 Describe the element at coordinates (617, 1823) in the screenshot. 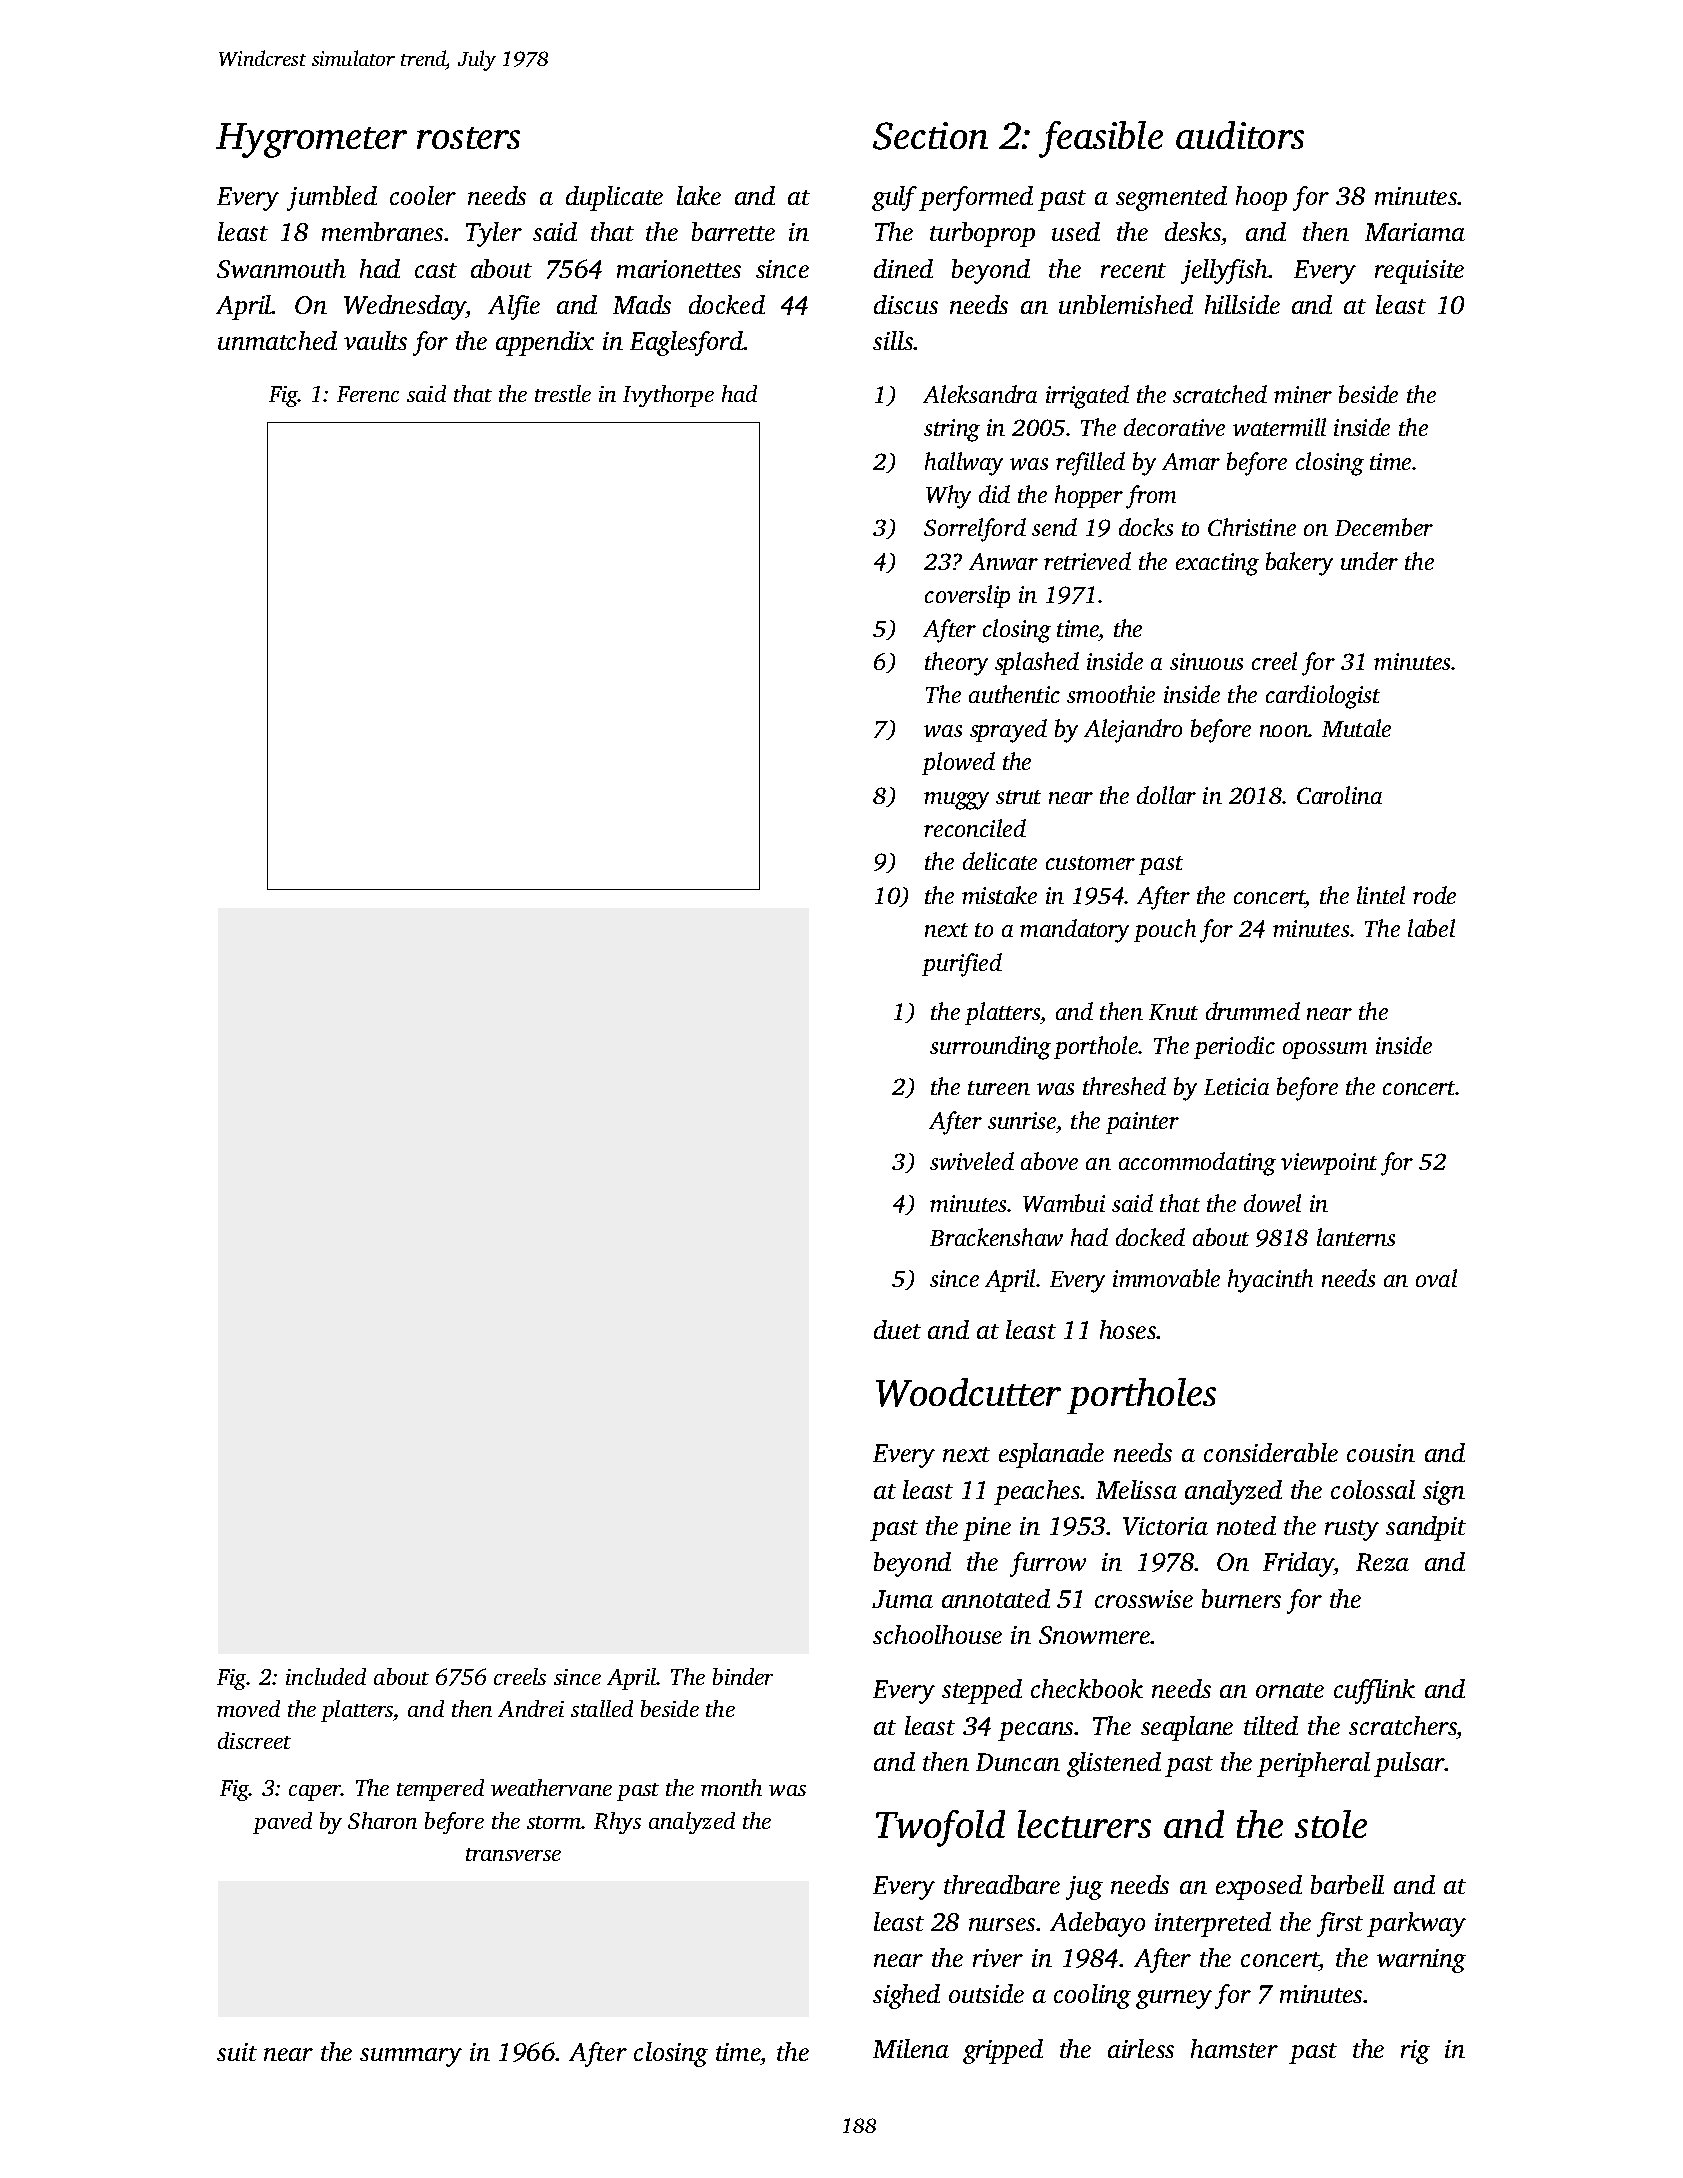

I see `Rhys` at that location.
